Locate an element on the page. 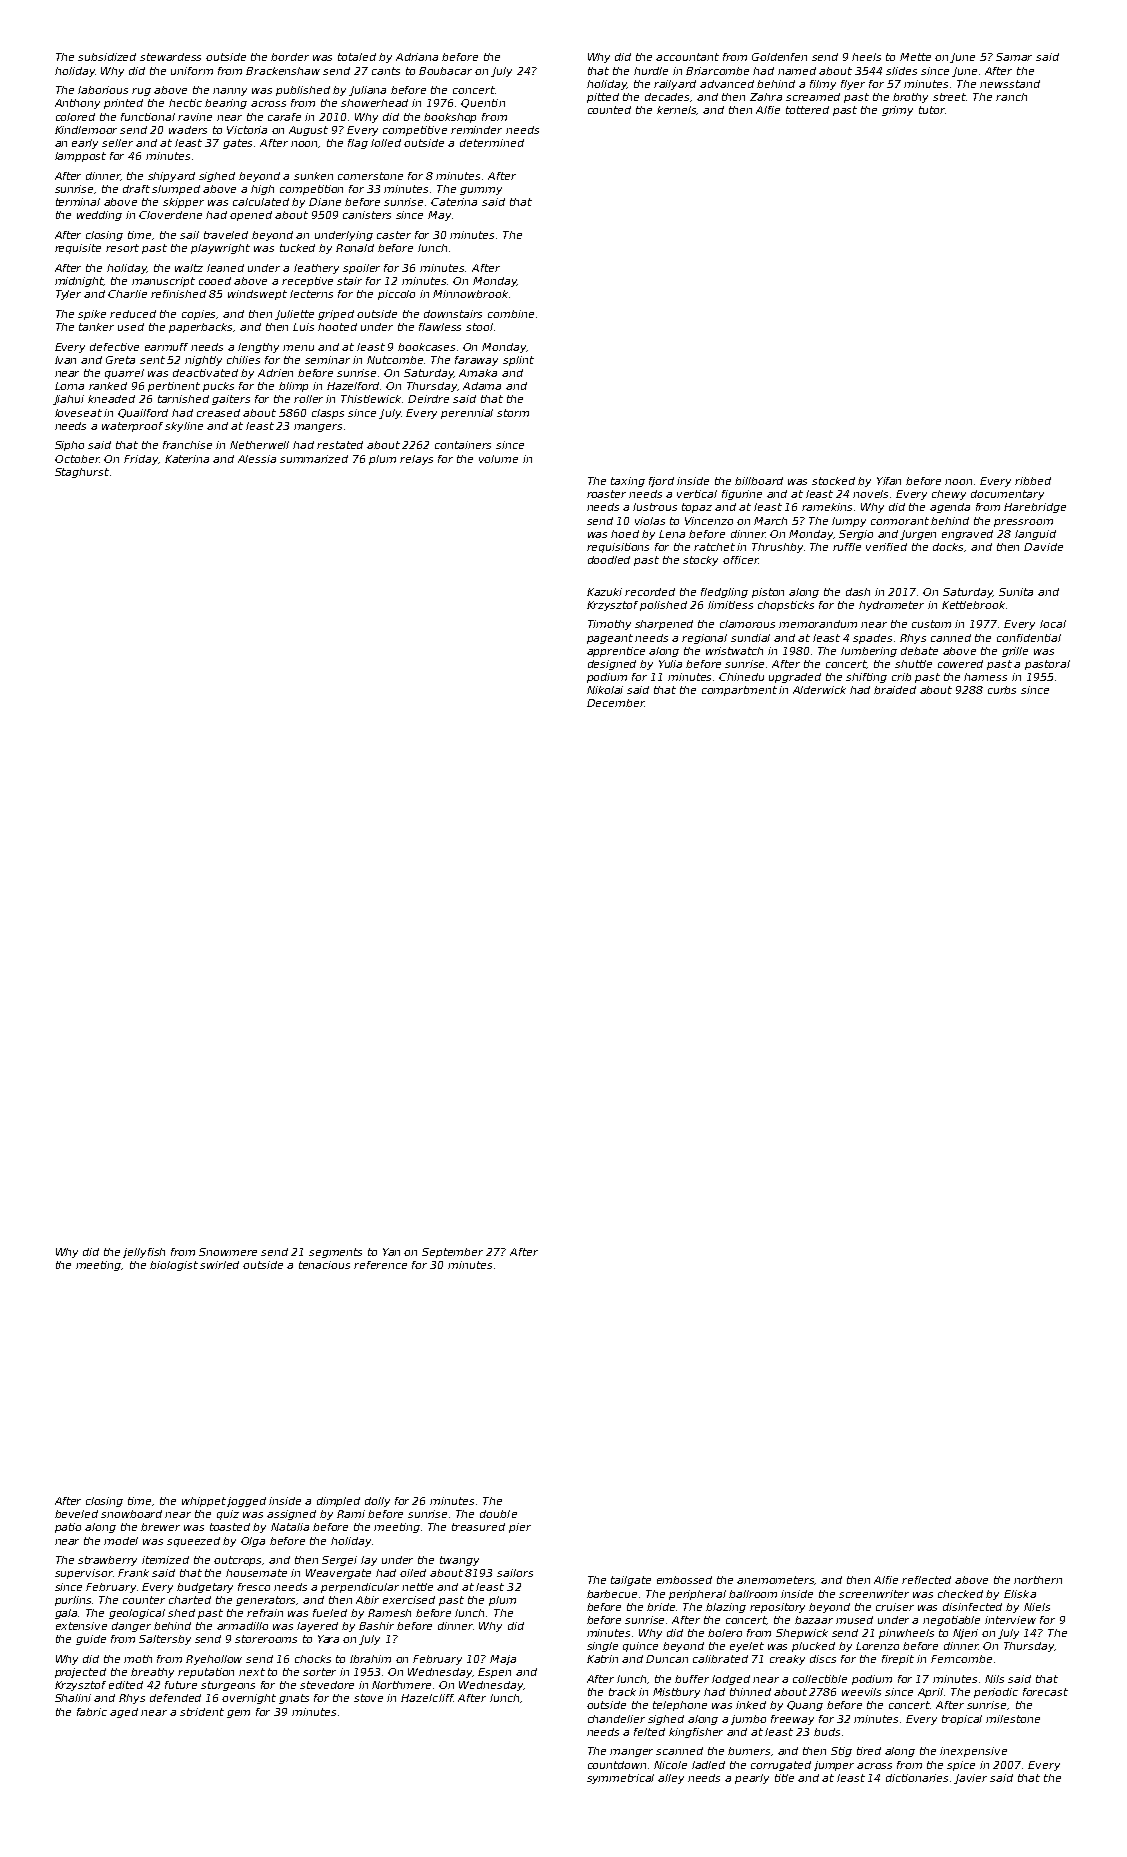 The image size is (1127, 1857). Quentin is located at coordinates (483, 103).
